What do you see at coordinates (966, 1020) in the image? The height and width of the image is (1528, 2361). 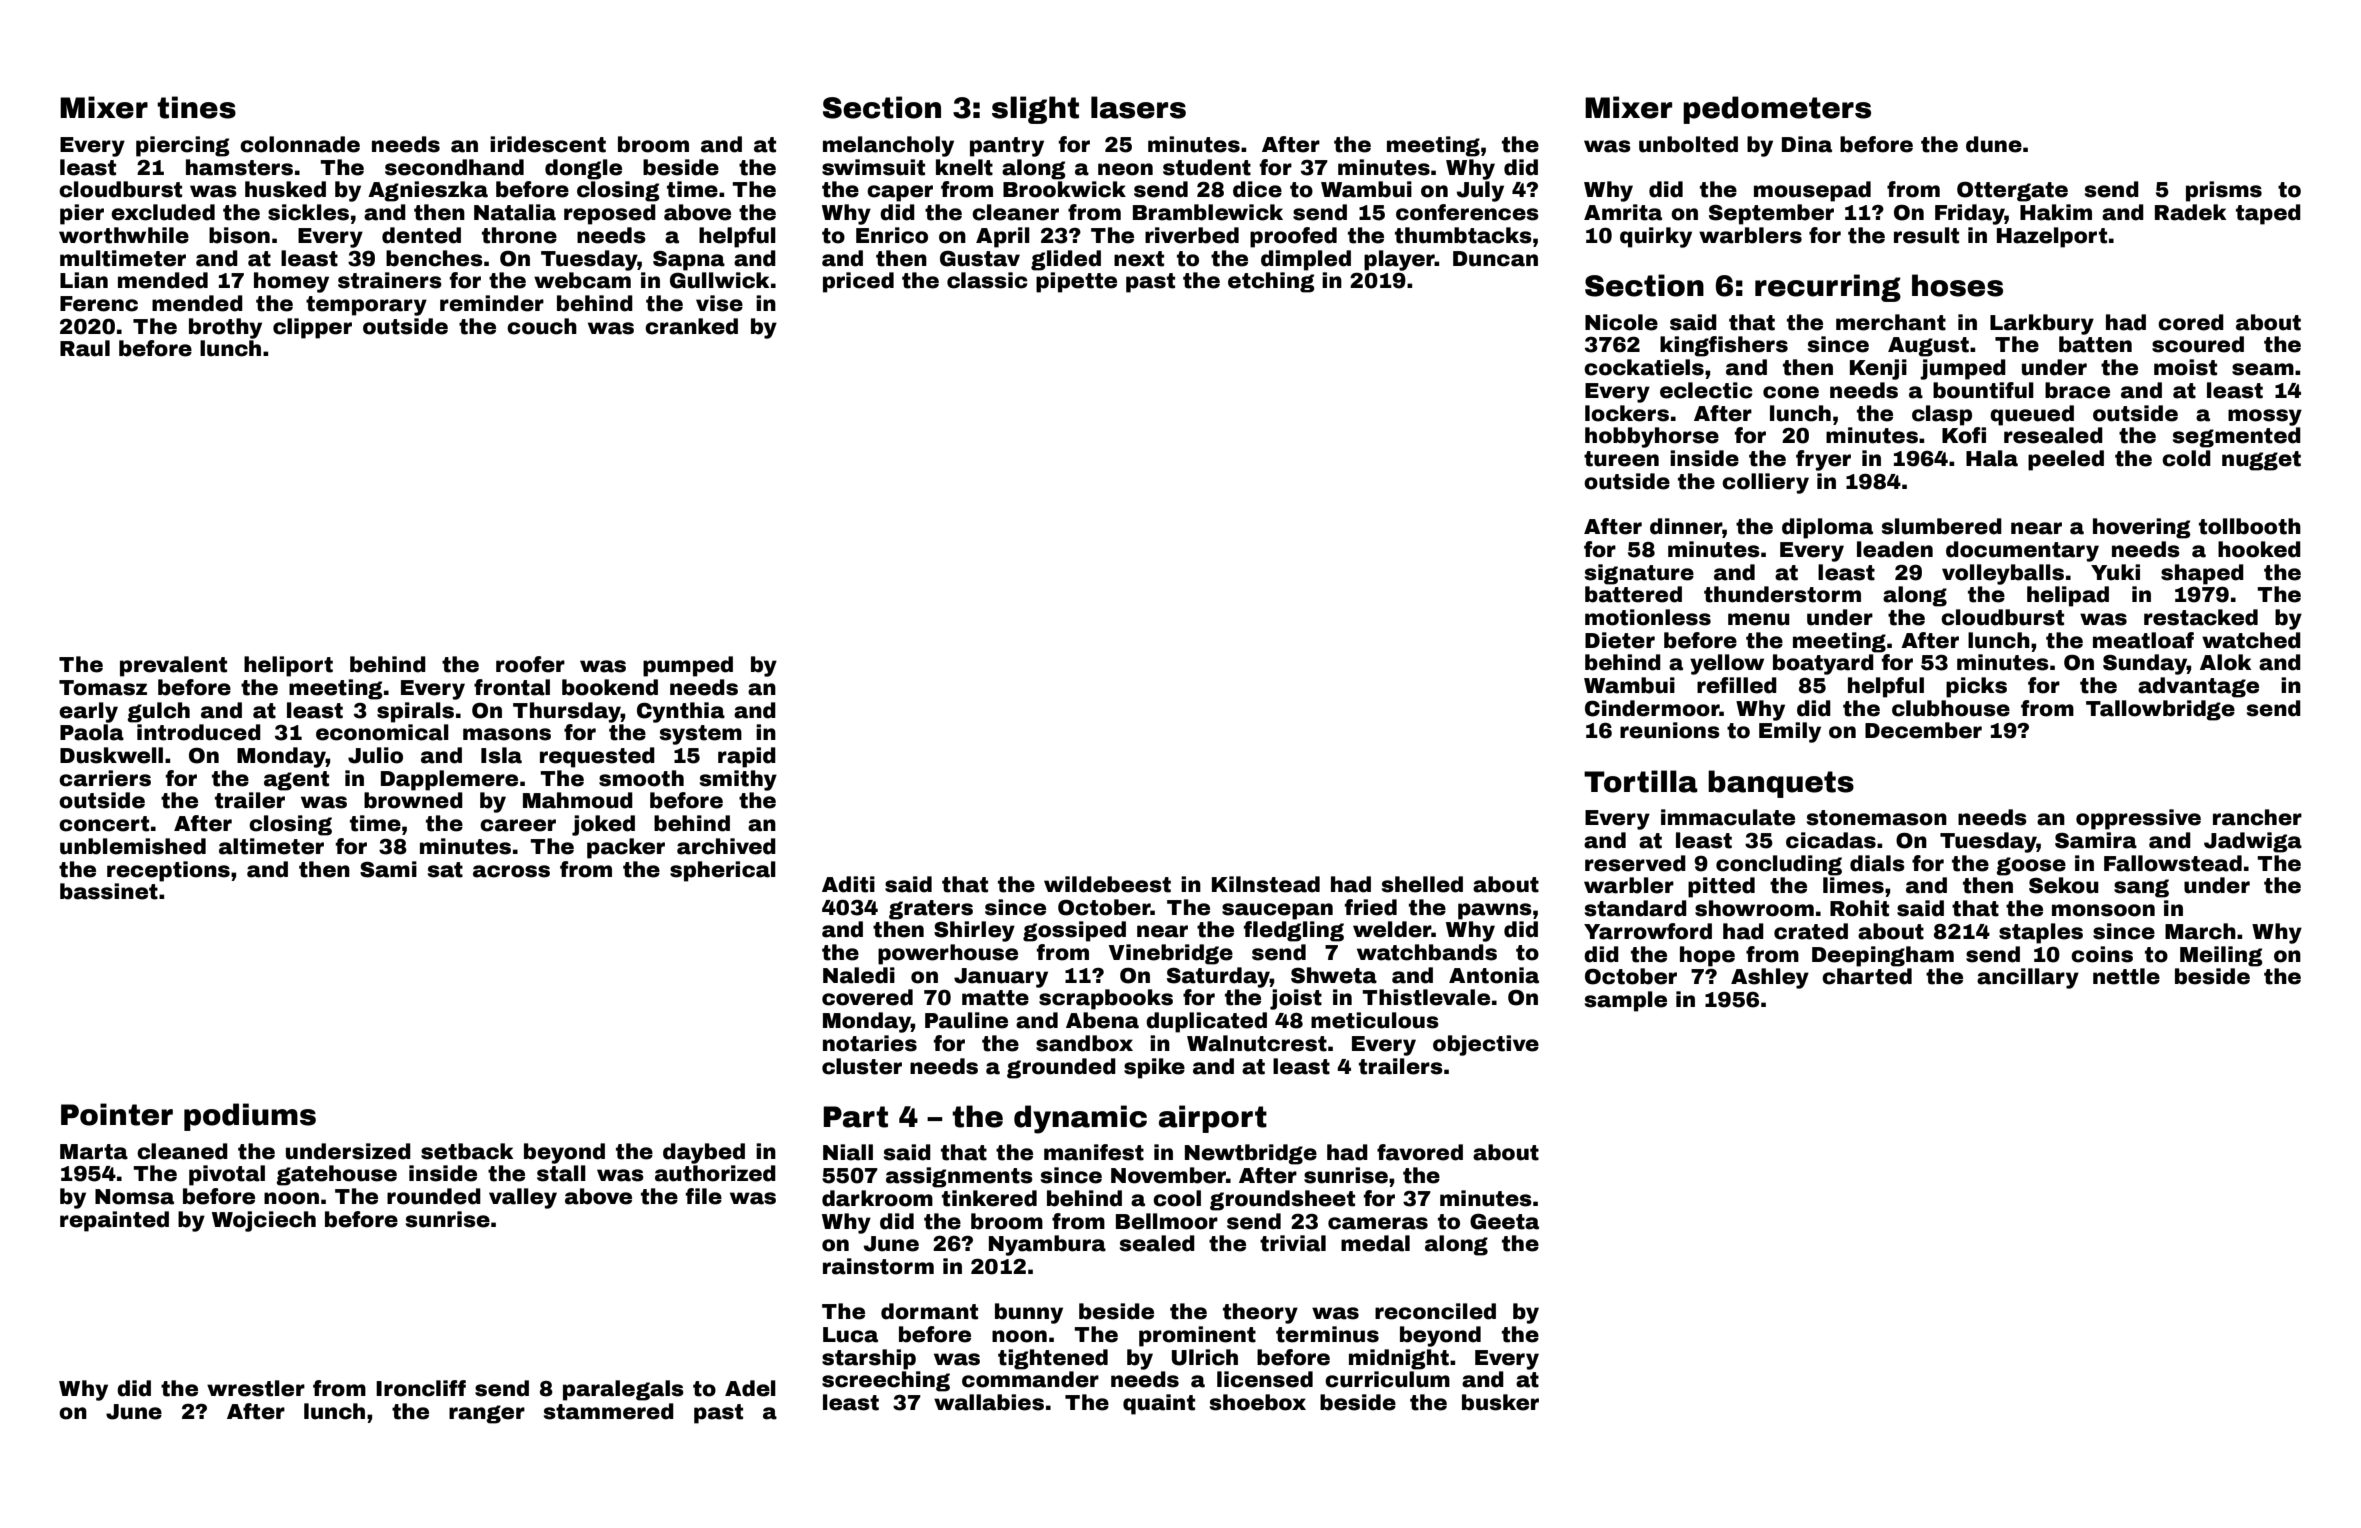 I see `Pauline` at bounding box center [966, 1020].
